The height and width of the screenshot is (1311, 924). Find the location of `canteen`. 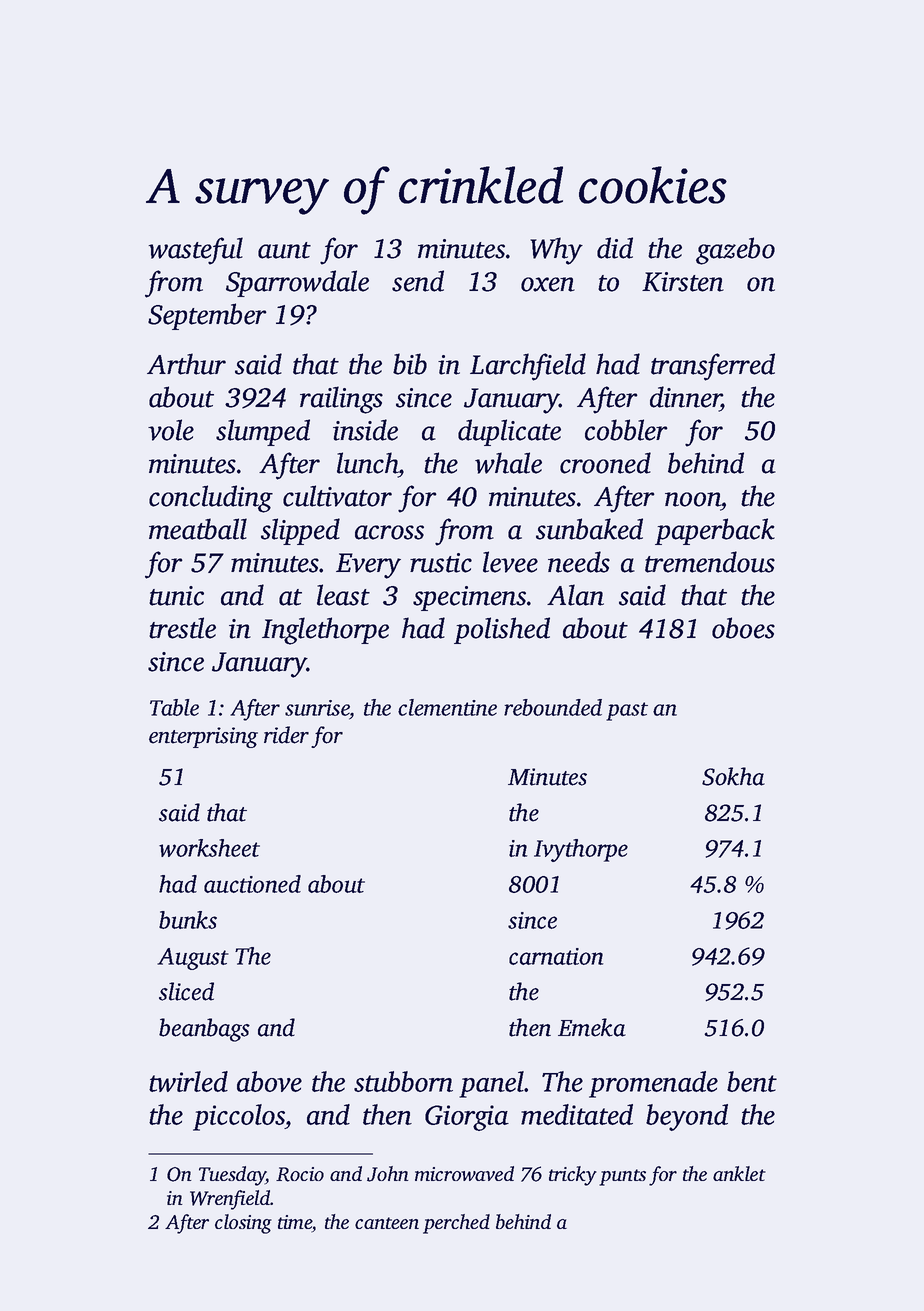

canteen is located at coordinates (387, 1223).
